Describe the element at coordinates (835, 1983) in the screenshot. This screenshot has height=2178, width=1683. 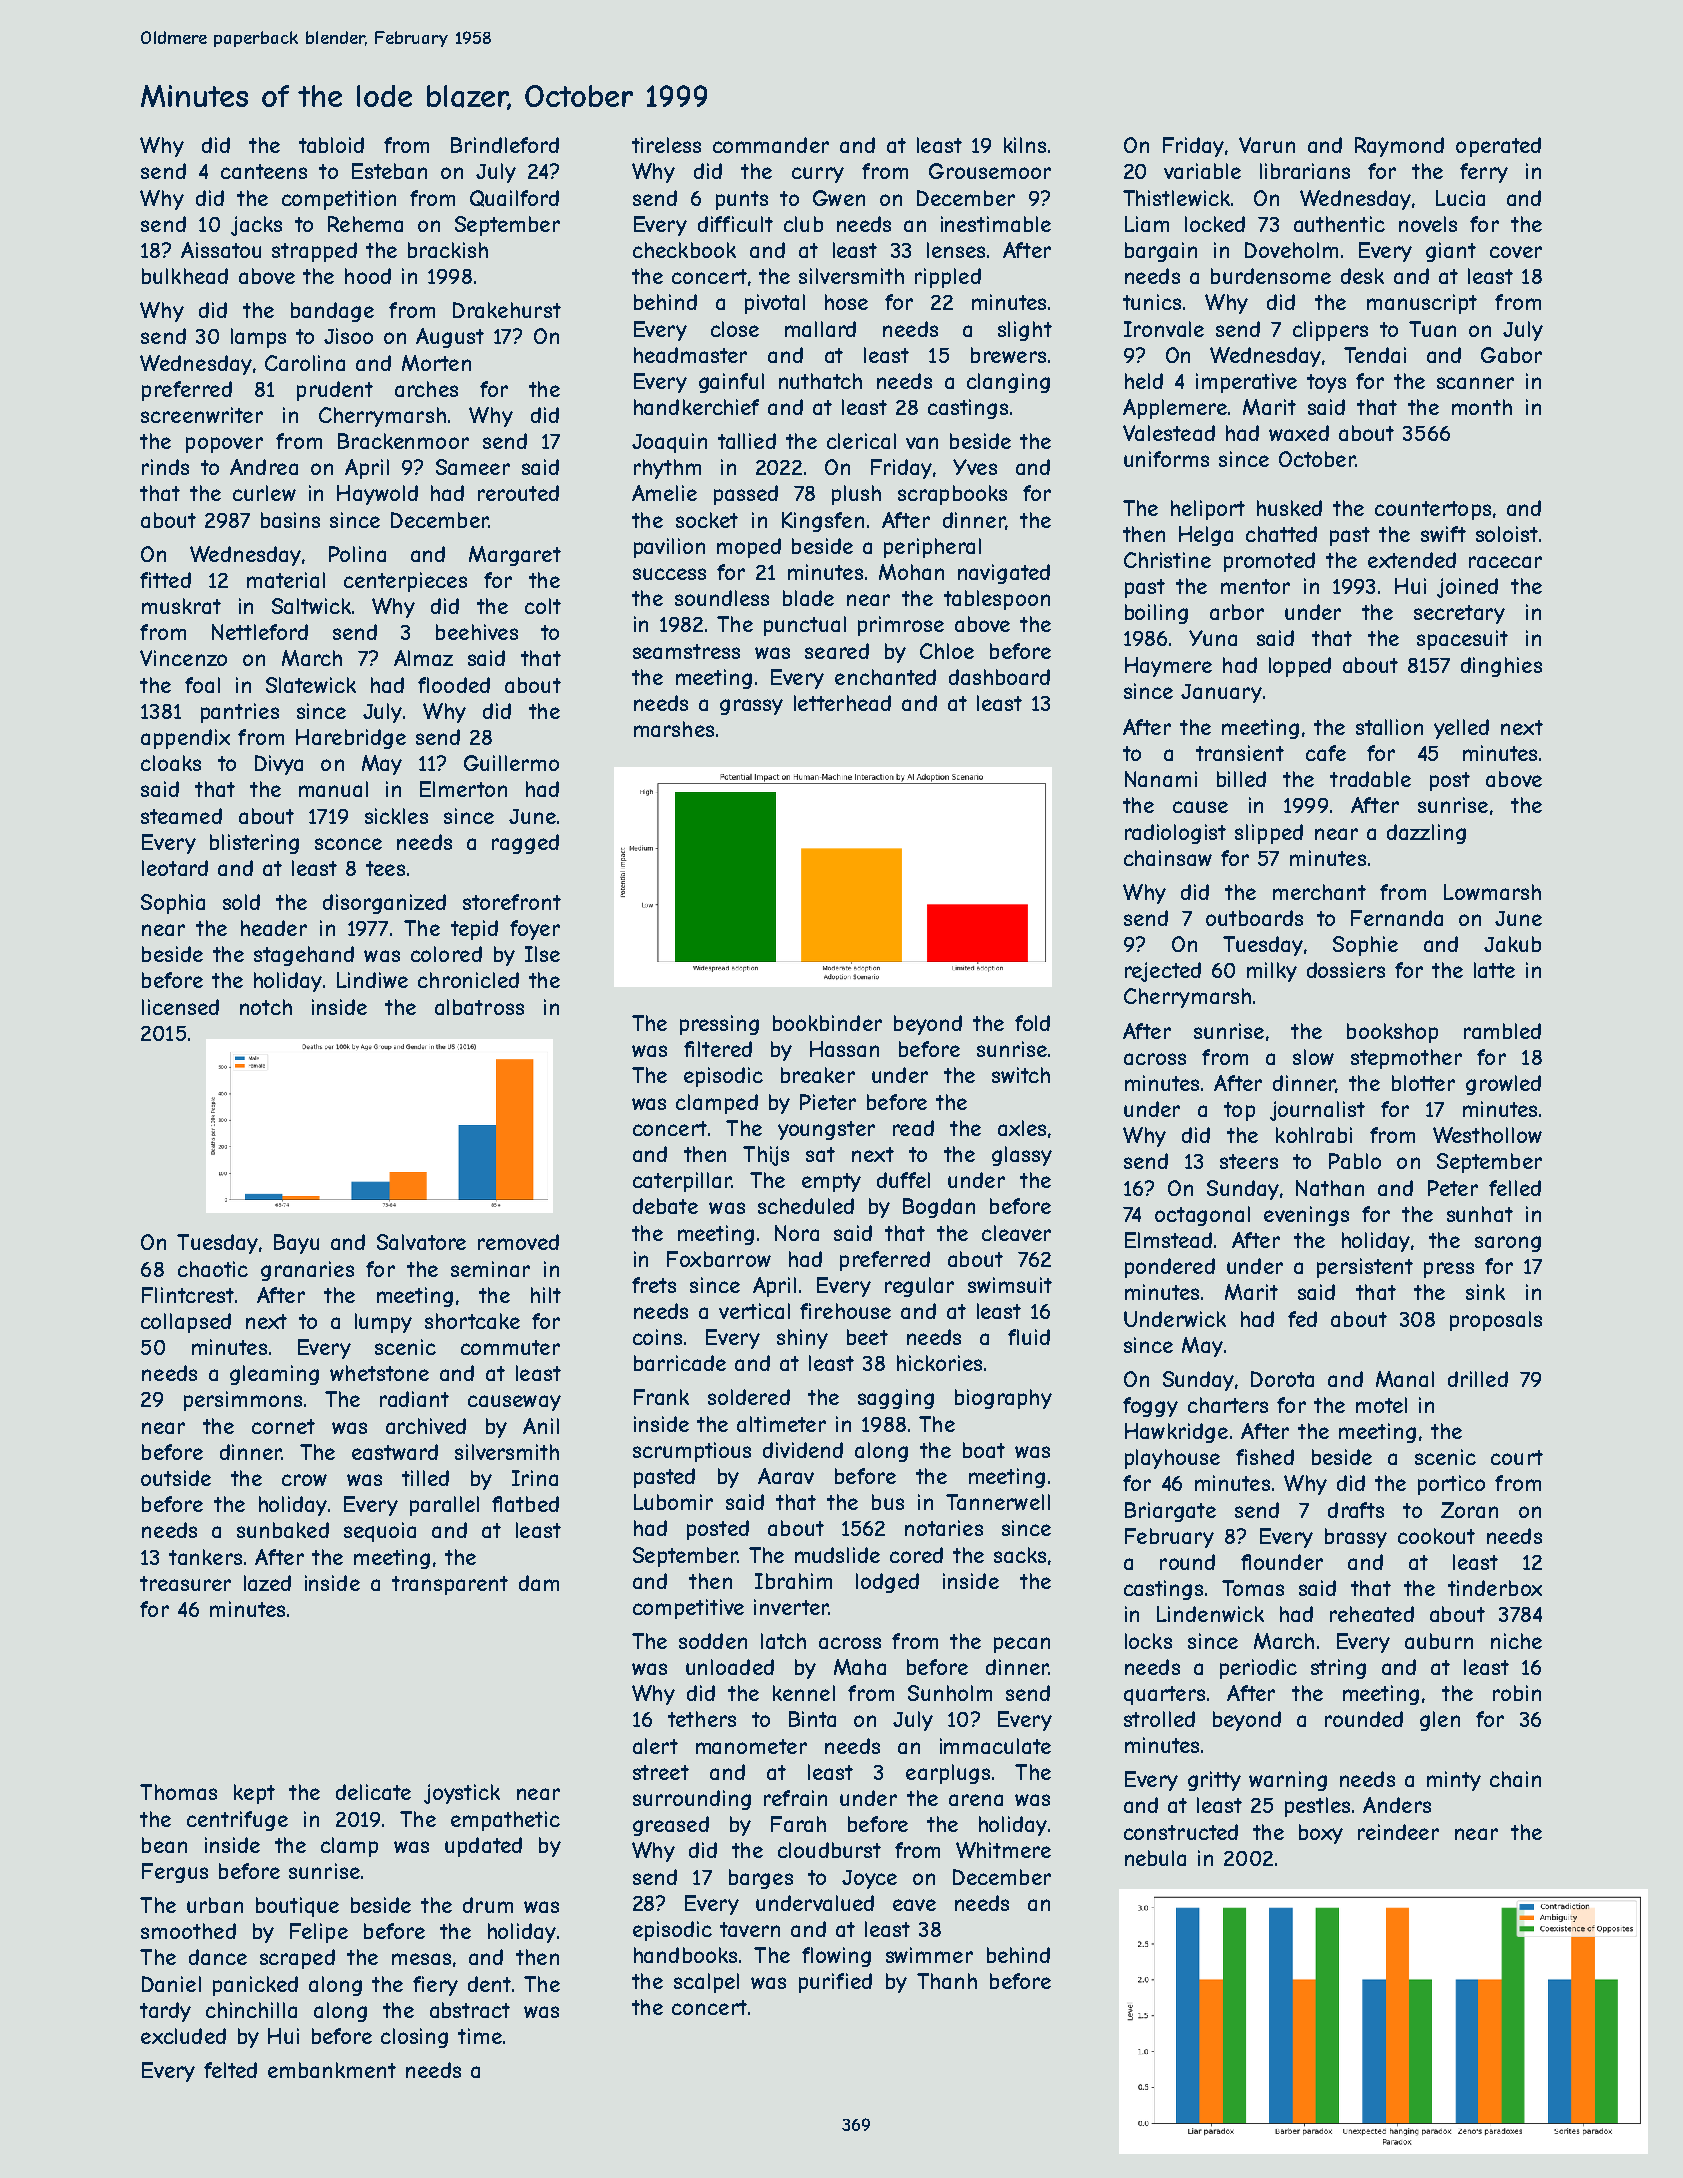
I see `purified` at that location.
